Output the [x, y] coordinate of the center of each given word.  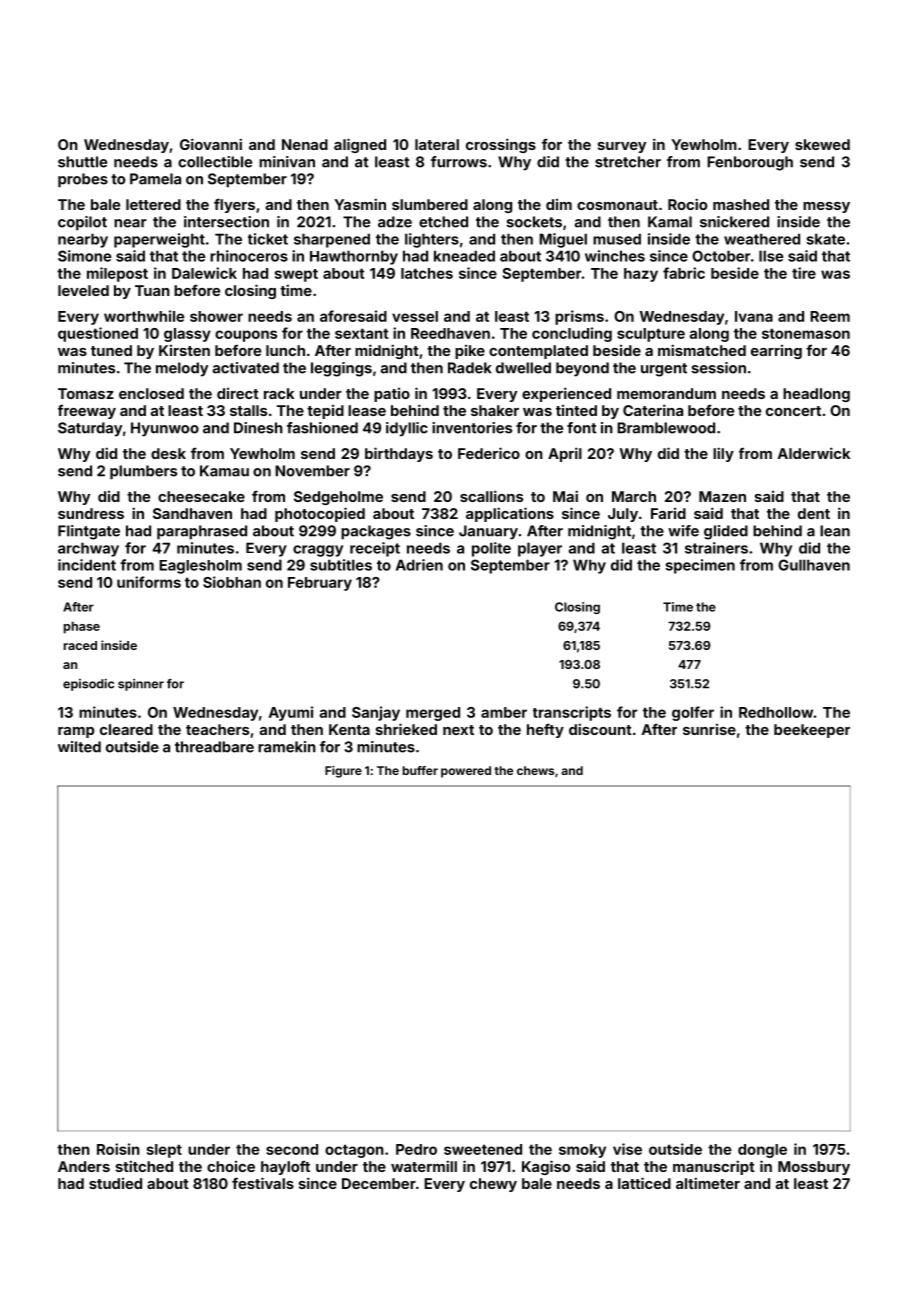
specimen [700, 566]
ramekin [287, 747]
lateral [437, 144]
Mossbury [814, 1168]
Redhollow [776, 712]
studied [115, 1183]
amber [504, 712]
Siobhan [232, 582]
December [379, 1183]
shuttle [82, 162]
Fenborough [750, 163]
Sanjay [376, 713]
